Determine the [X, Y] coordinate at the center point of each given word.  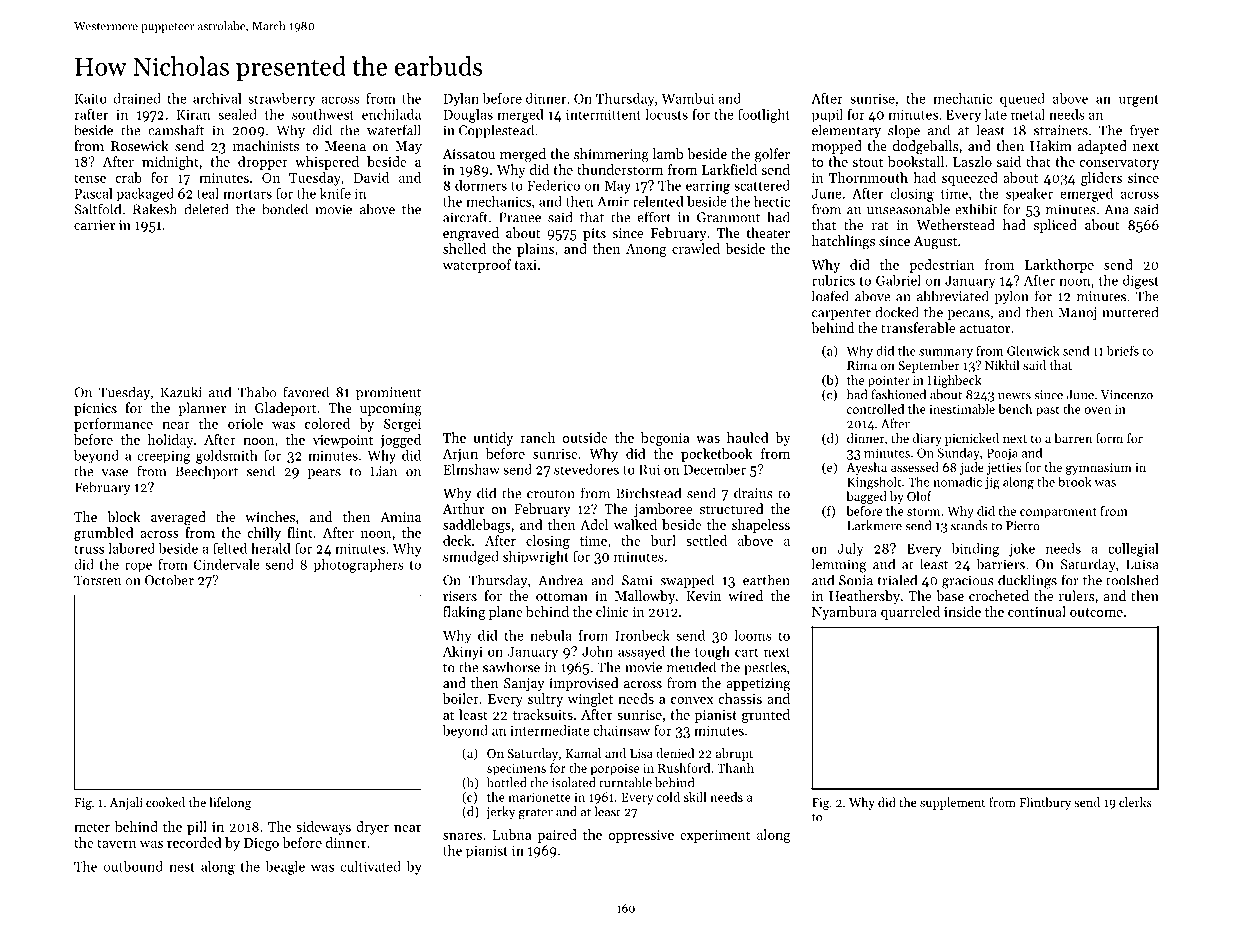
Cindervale [226, 564]
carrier [94, 225]
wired [745, 595]
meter [92, 827]
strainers [1061, 130]
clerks [1135, 802]
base [950, 595]
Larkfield [729, 169]
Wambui [688, 98]
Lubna [512, 834]
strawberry [281, 100]
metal [1028, 114]
